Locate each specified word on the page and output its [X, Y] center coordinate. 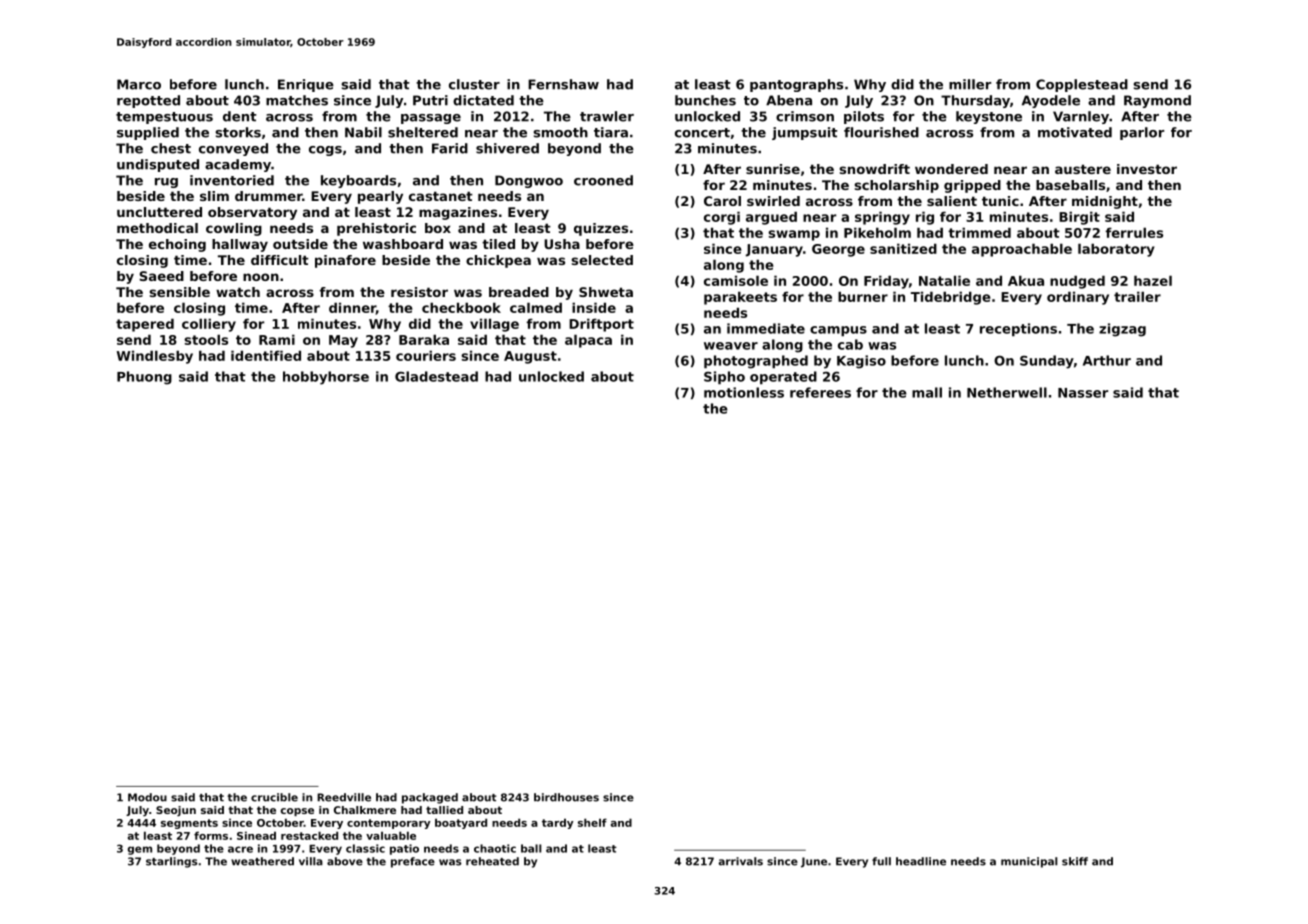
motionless [744, 392]
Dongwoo [529, 181]
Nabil [363, 132]
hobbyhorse [326, 378]
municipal [1029, 862]
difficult [280, 260]
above [345, 861]
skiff [1075, 861]
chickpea [498, 261]
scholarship [897, 186]
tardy [557, 823]
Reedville [344, 797]
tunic [1000, 201]
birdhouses [566, 797]
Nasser [1083, 393]
